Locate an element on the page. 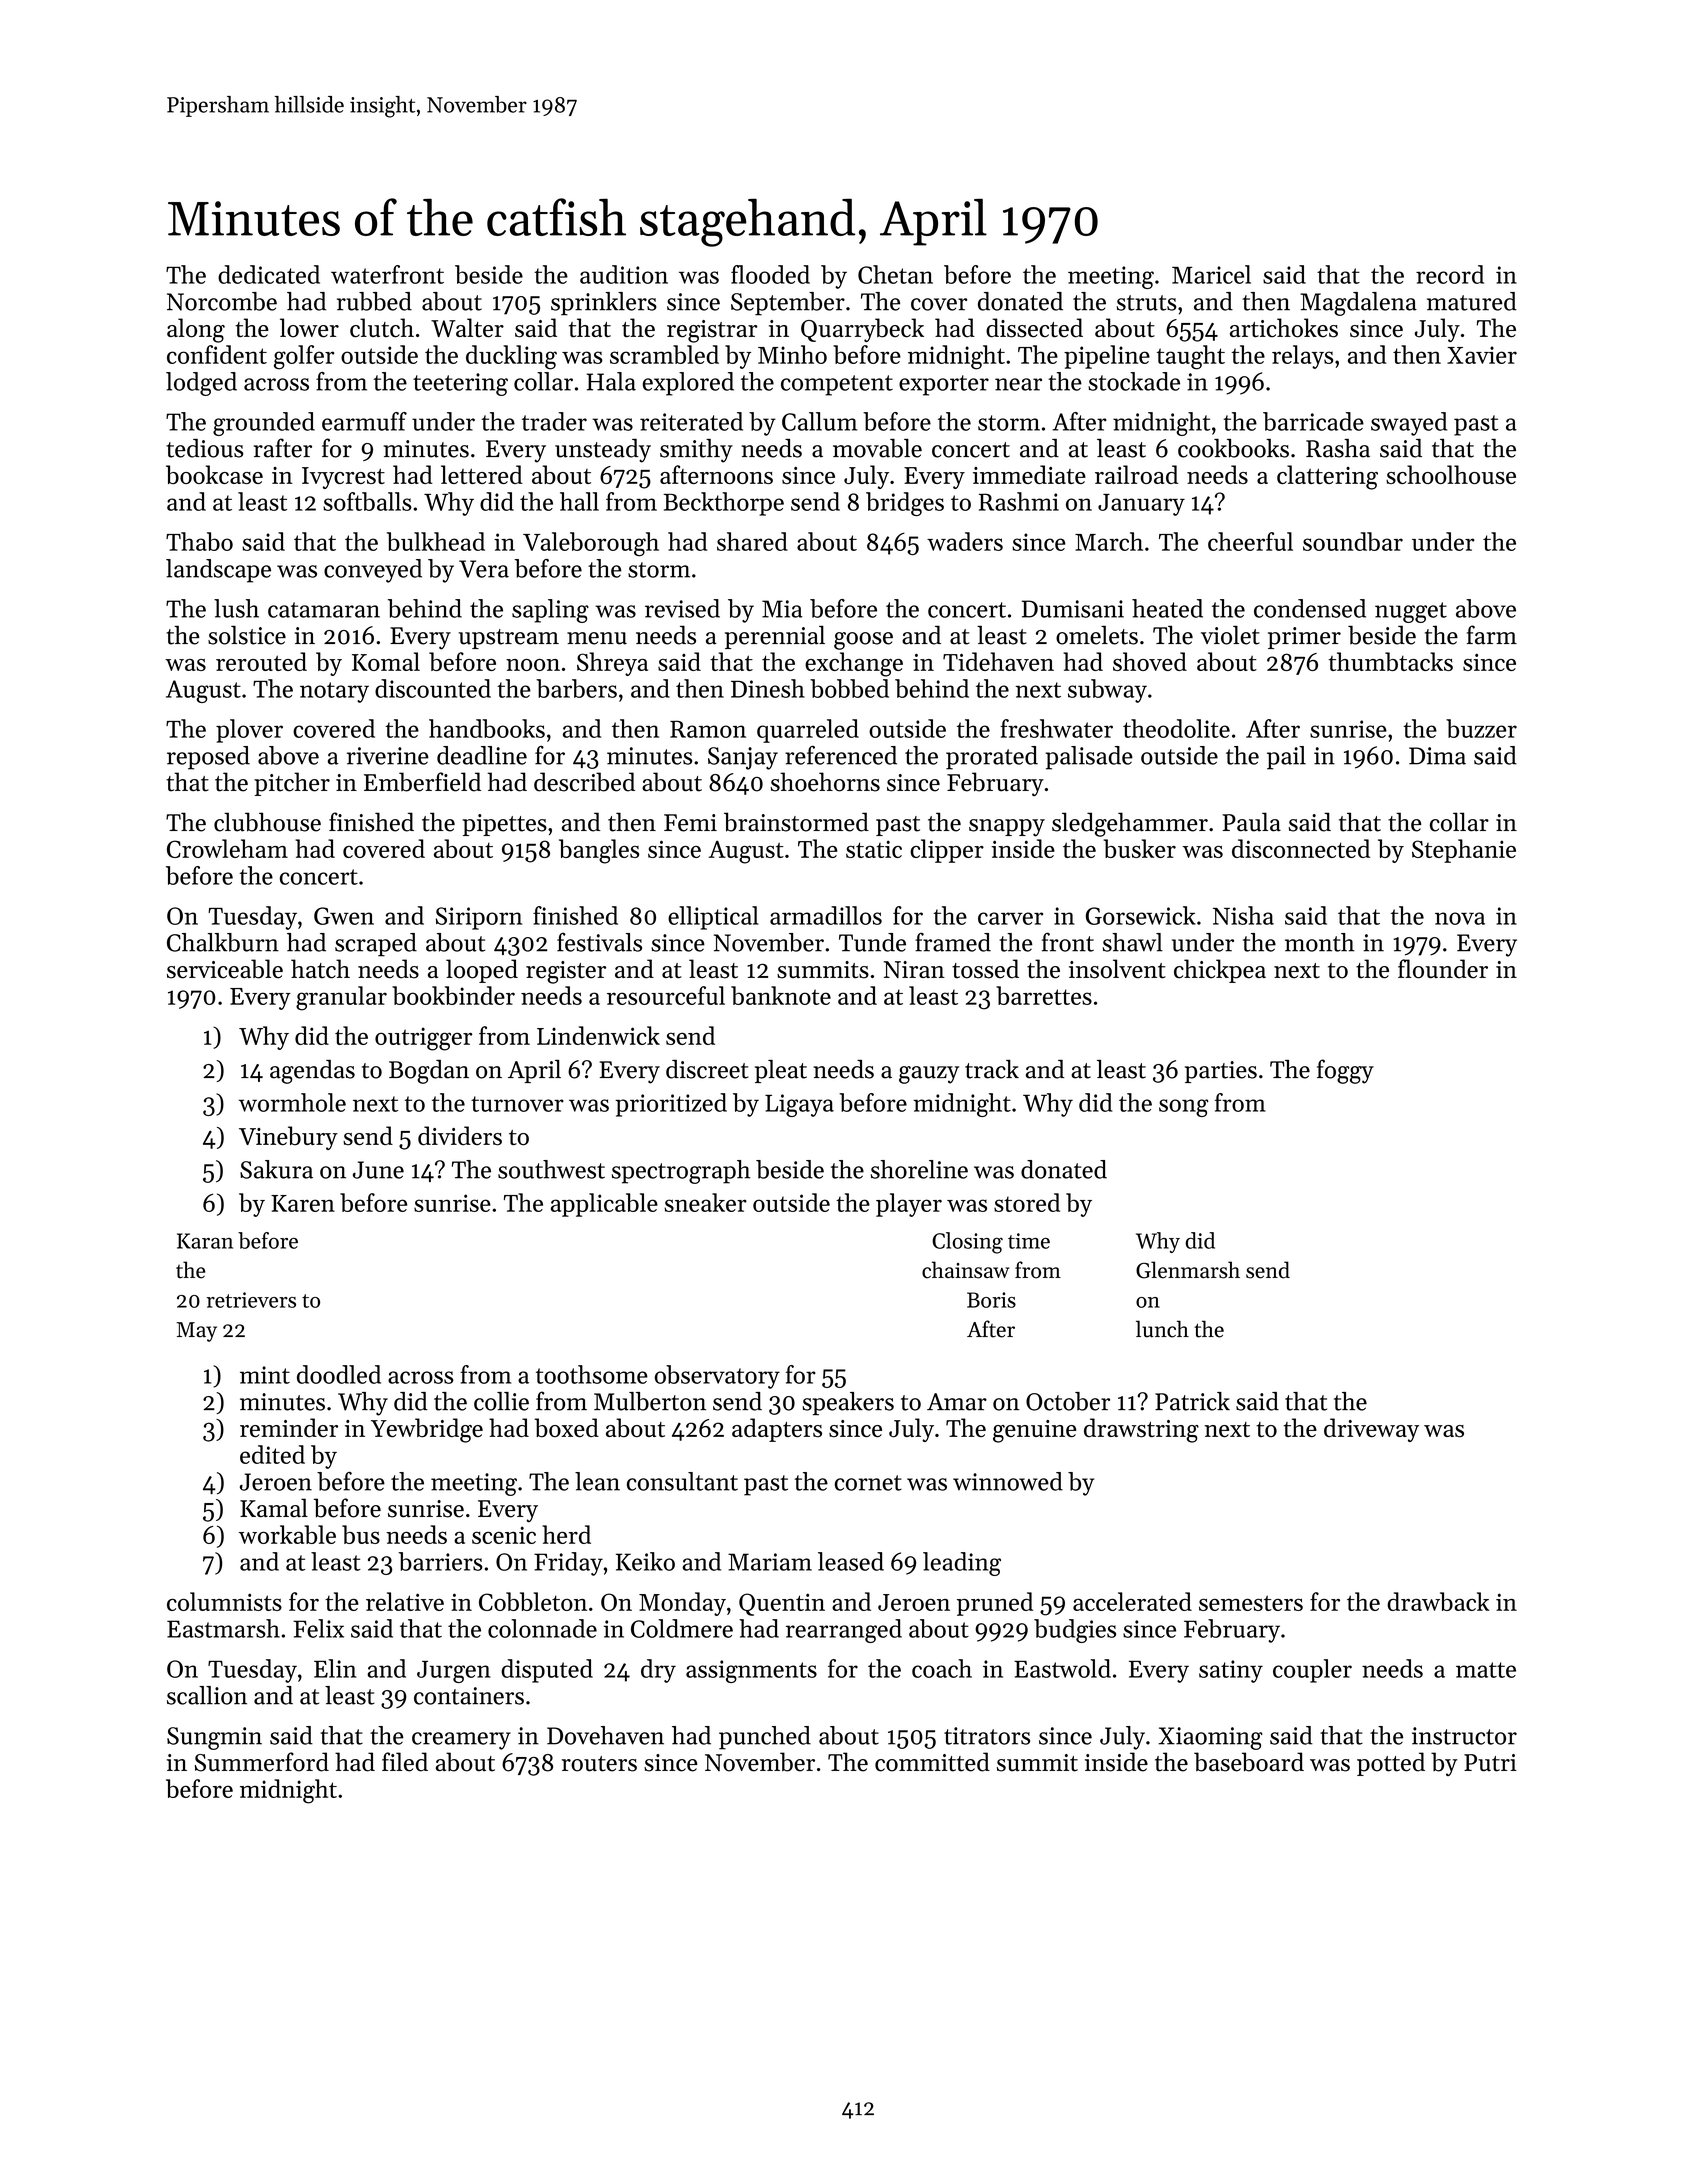  schoolhouse is located at coordinates (1451, 474).
